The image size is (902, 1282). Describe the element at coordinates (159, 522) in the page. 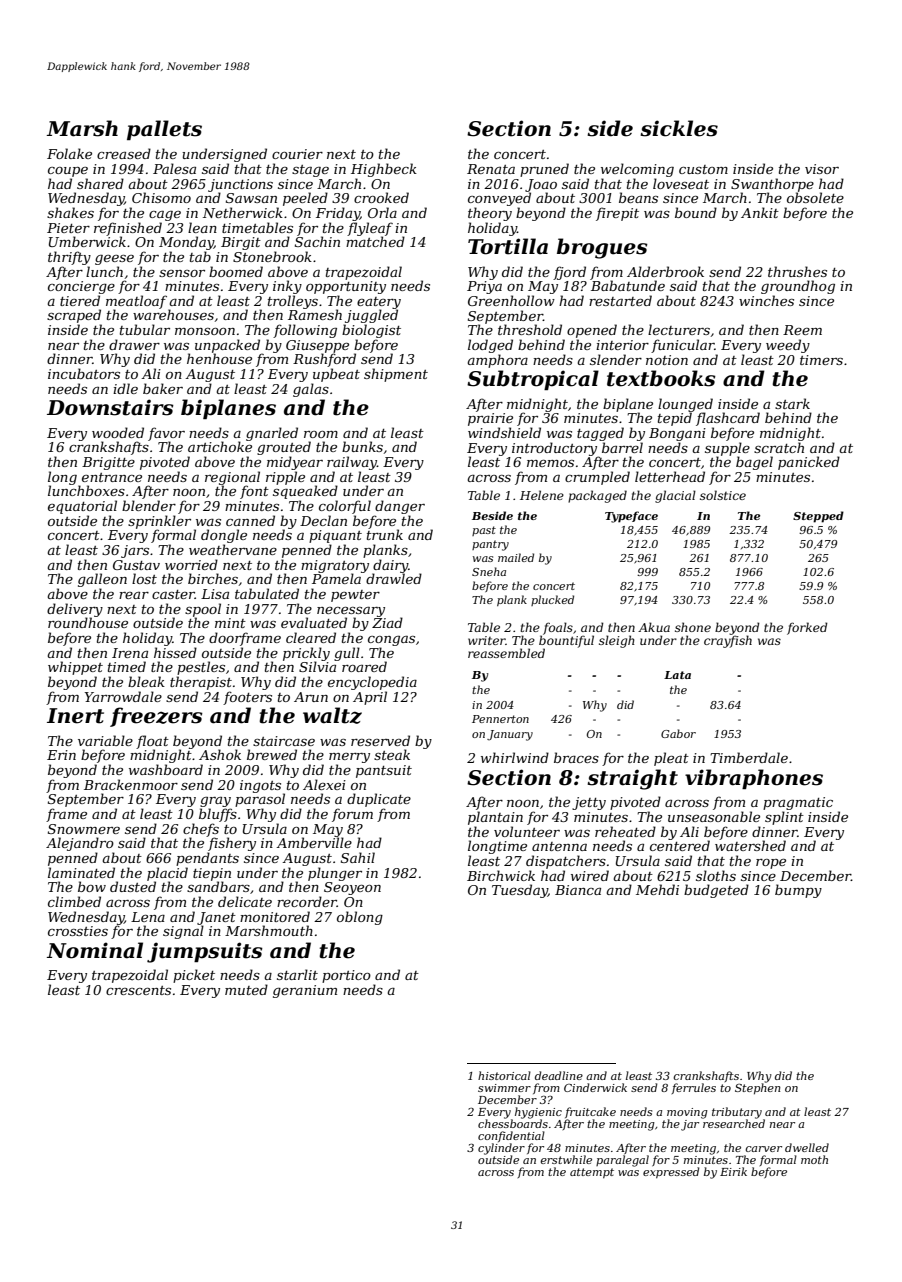

I see `sprinkler` at that location.
